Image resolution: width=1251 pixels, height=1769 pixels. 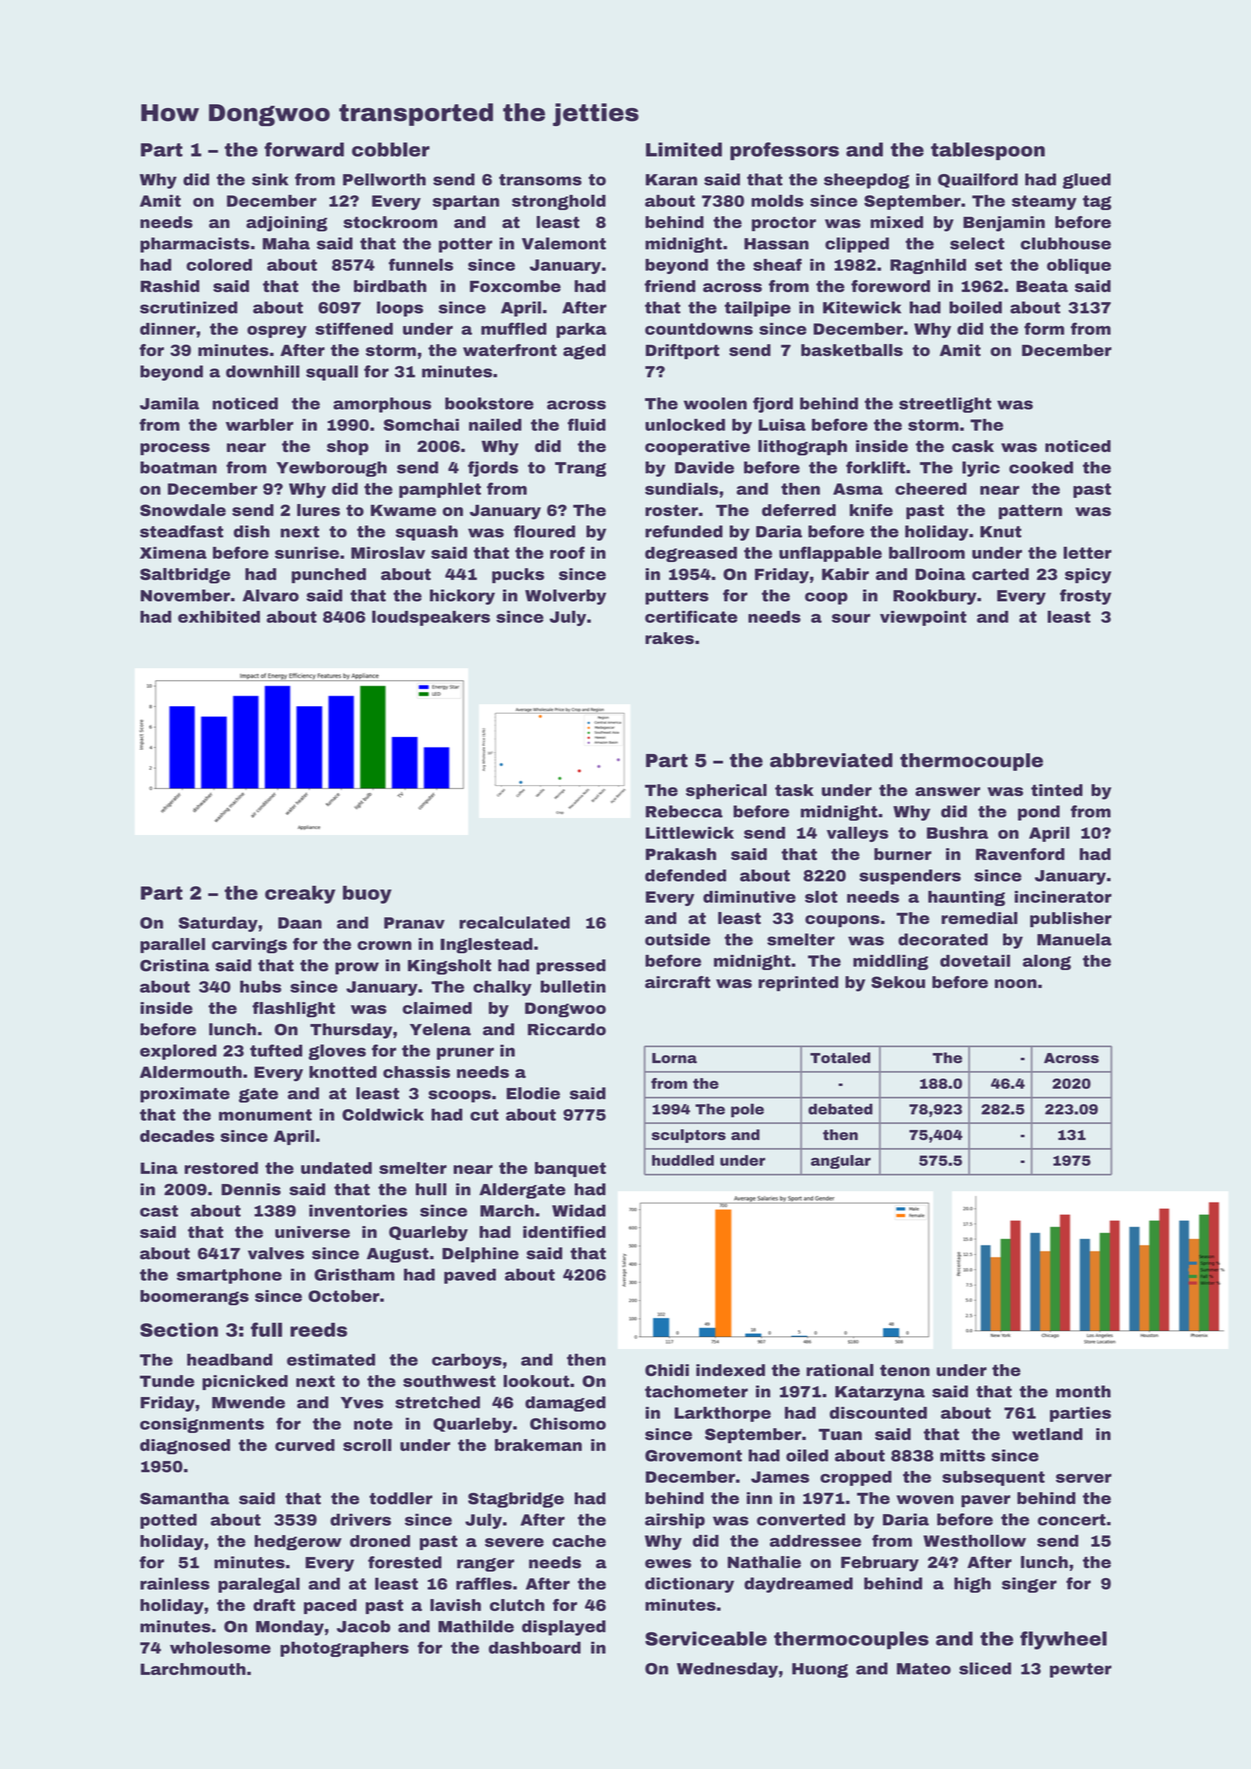 What do you see at coordinates (979, 918) in the screenshot?
I see `remedial` at bounding box center [979, 918].
